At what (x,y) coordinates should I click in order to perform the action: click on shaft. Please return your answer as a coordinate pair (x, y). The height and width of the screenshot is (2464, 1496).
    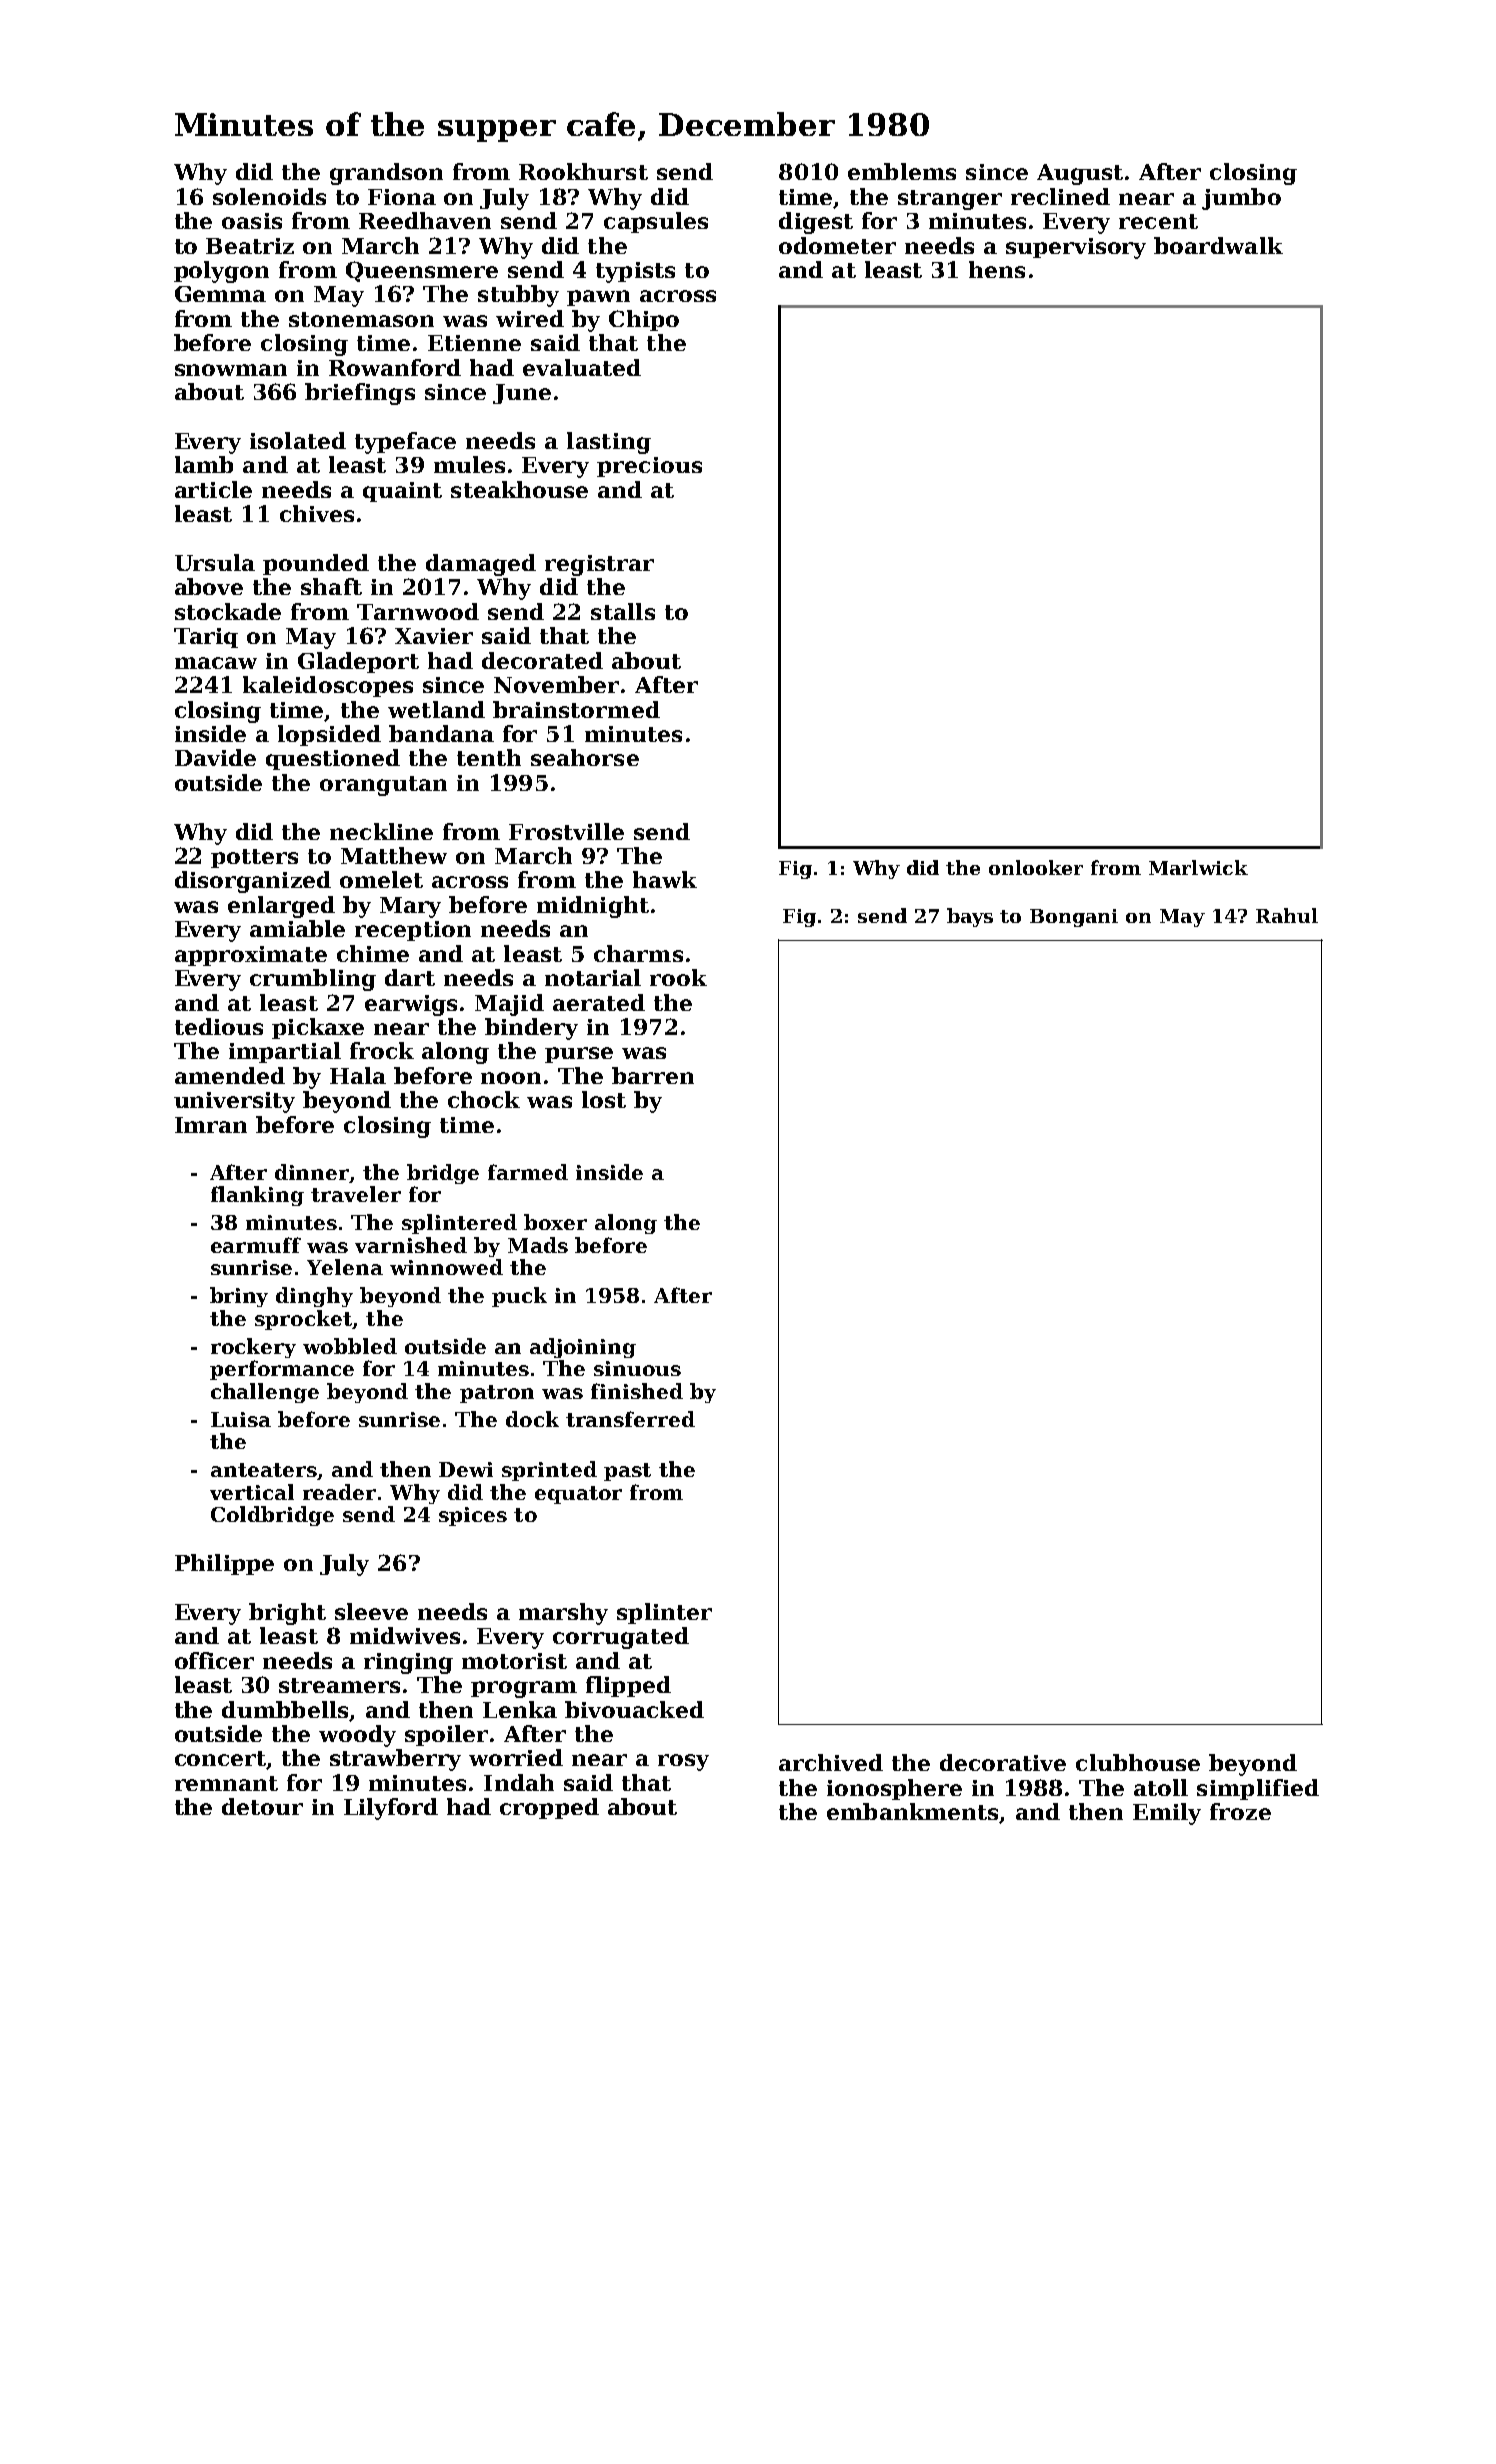
    Looking at the image, I should click on (331, 586).
